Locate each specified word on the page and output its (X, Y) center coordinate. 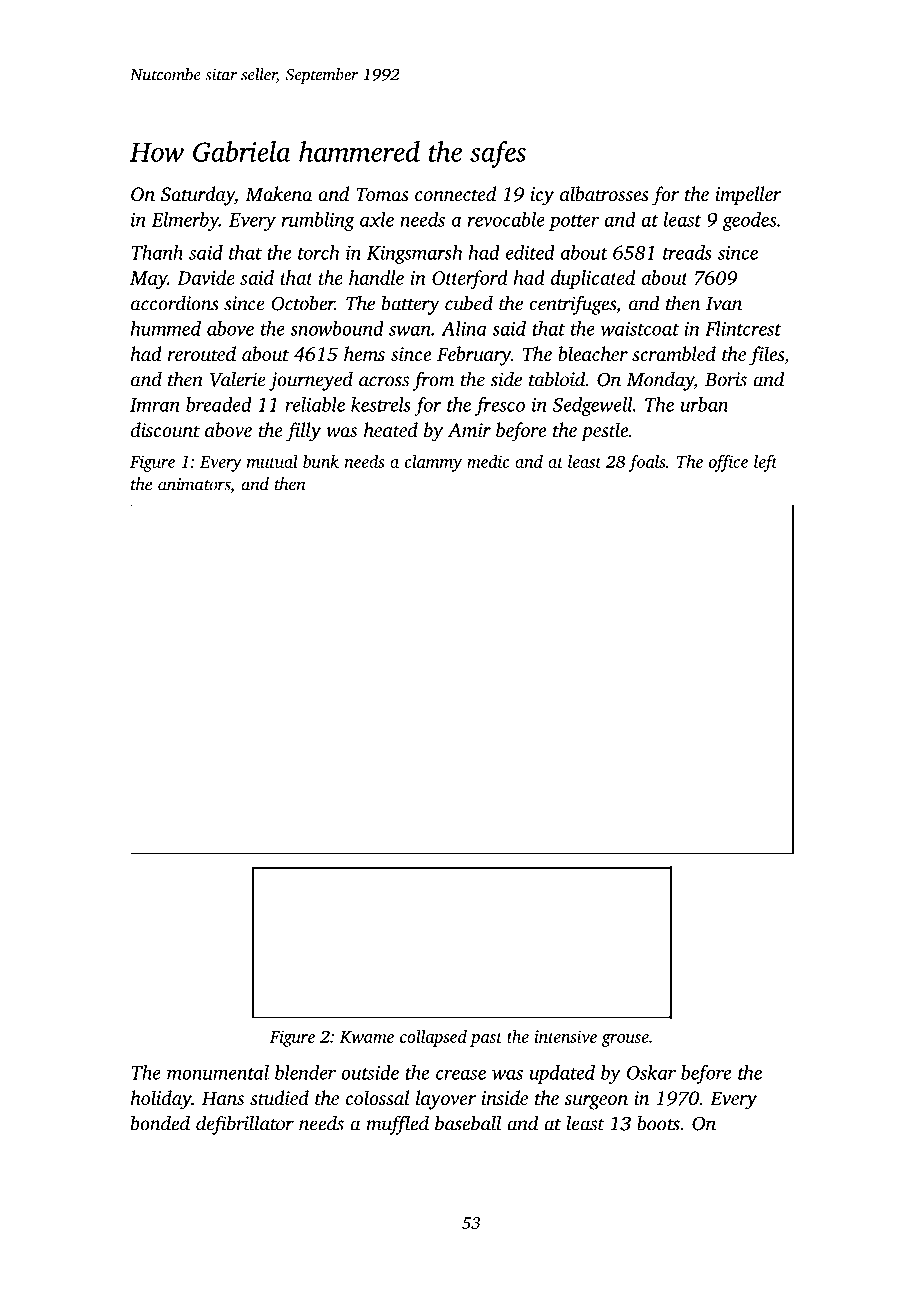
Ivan (724, 304)
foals (647, 463)
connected (455, 193)
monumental (218, 1072)
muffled (398, 1125)
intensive (565, 1036)
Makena (278, 193)
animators (194, 484)
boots (658, 1123)
